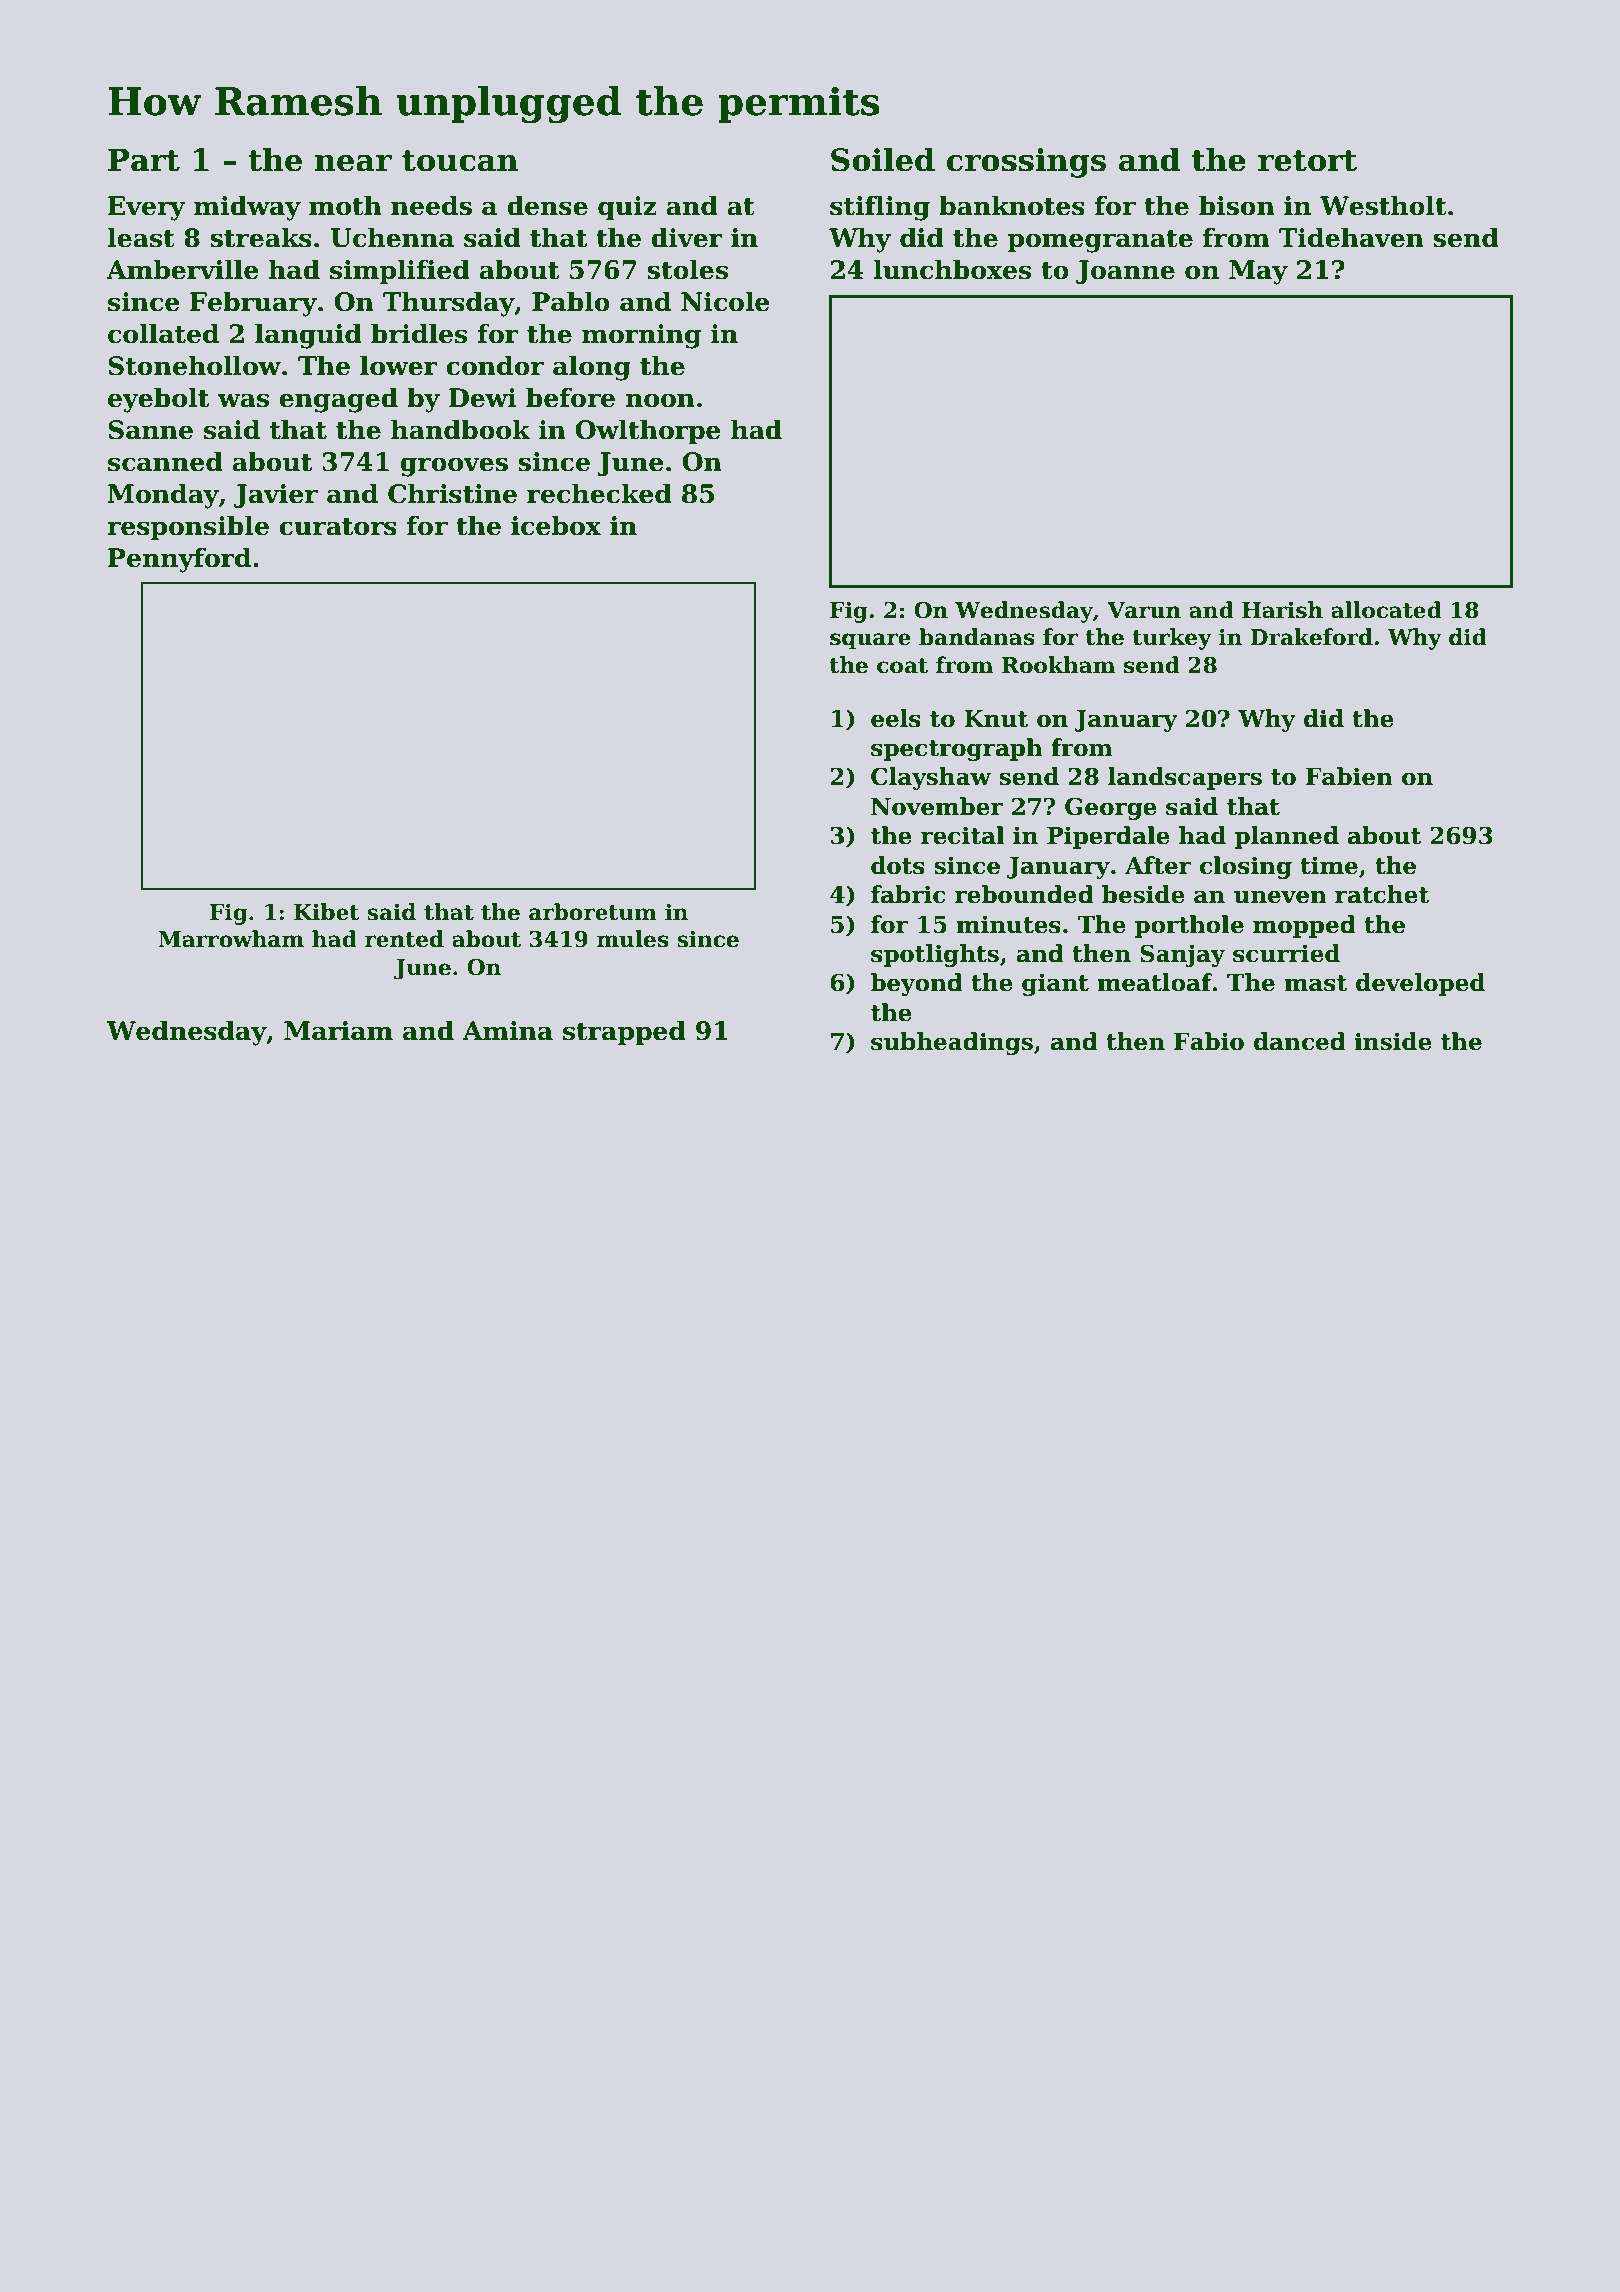 This screenshot has width=1620, height=2292. Describe the element at coordinates (1026, 163) in the screenshot. I see `crossings` at that location.
